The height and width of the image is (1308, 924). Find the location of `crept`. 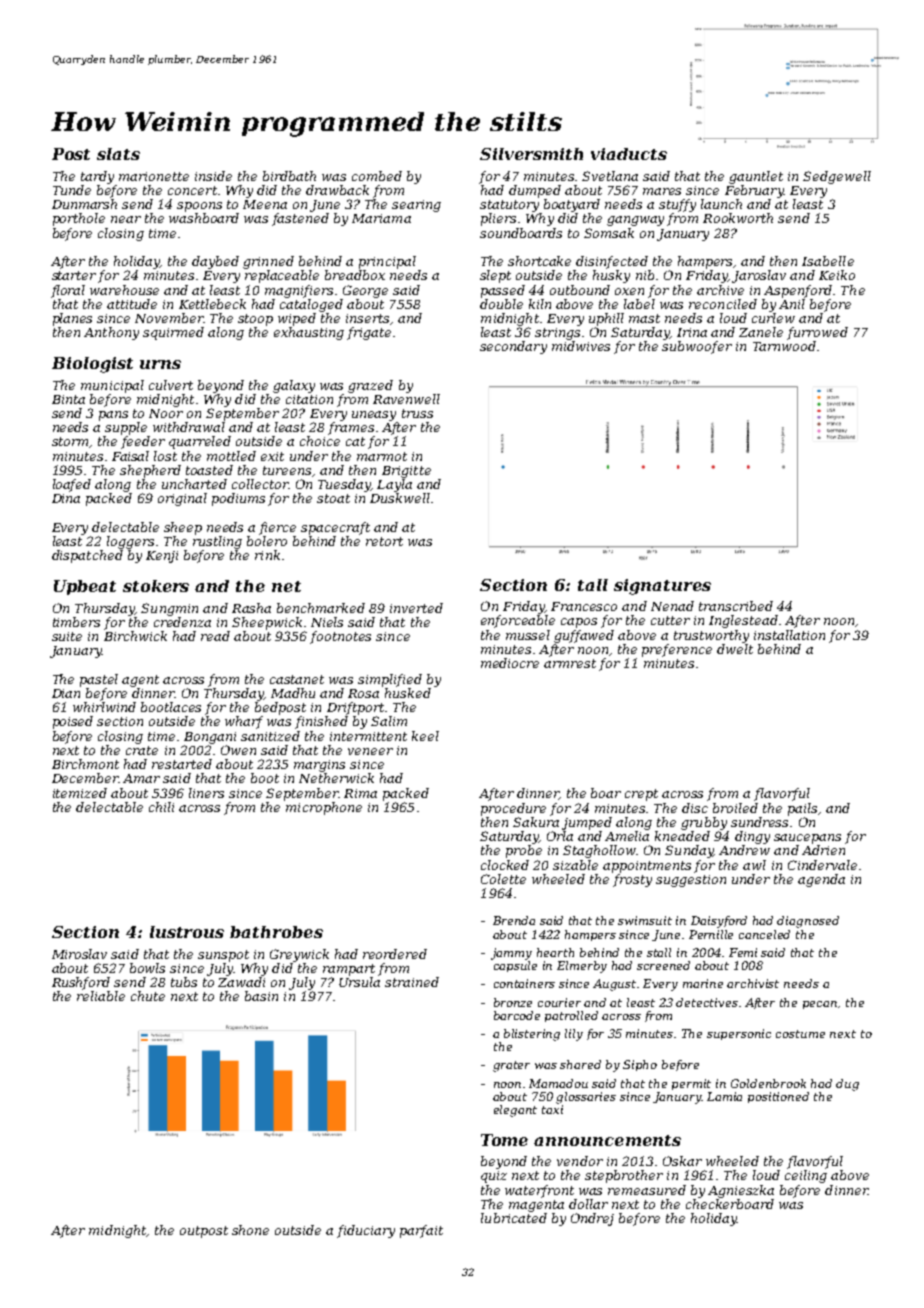

crept is located at coordinates (641, 795).
